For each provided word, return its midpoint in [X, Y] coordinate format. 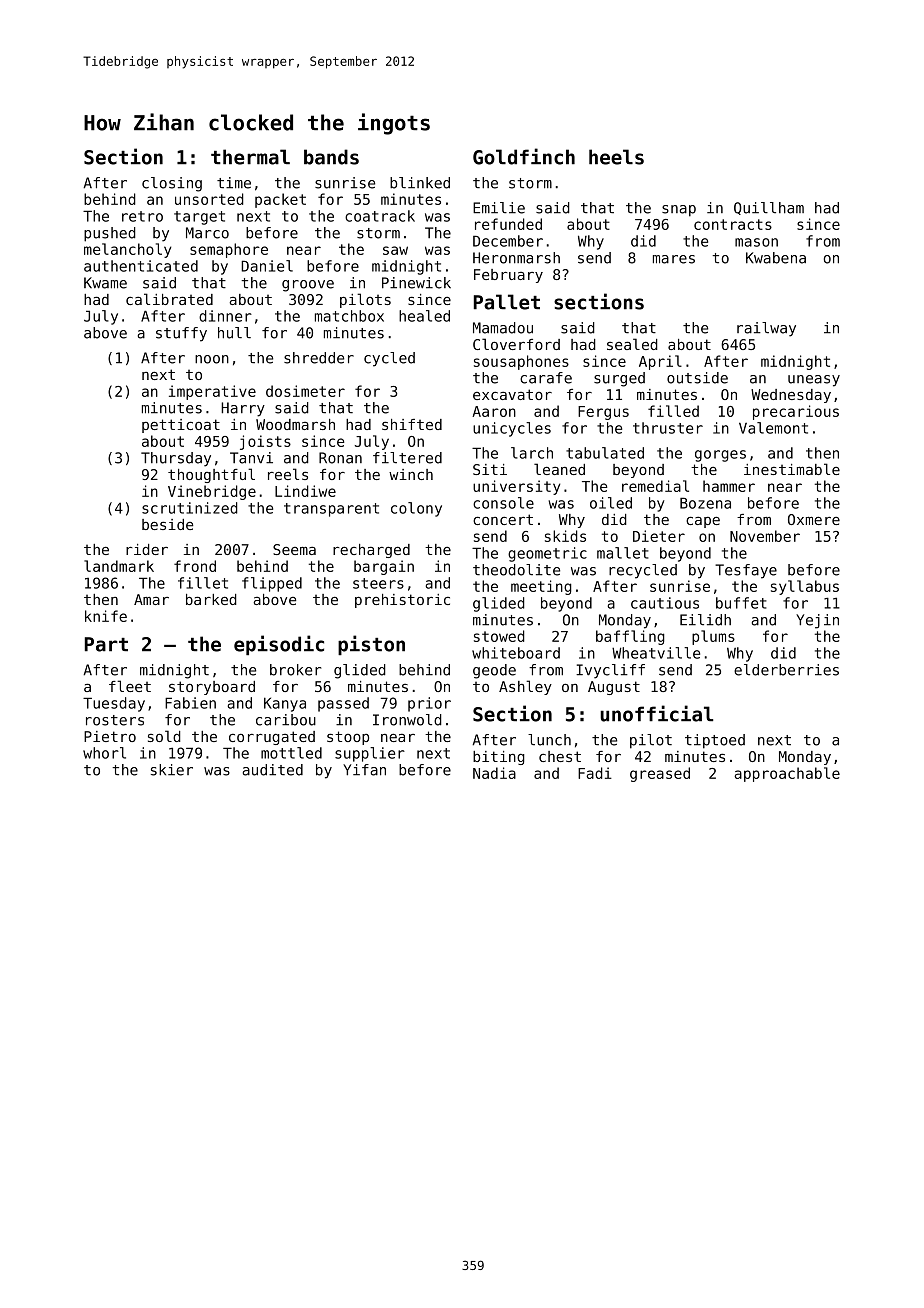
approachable [787, 774]
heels [616, 157]
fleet [130, 686]
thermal [250, 157]
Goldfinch [524, 156]
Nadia [494, 773]
